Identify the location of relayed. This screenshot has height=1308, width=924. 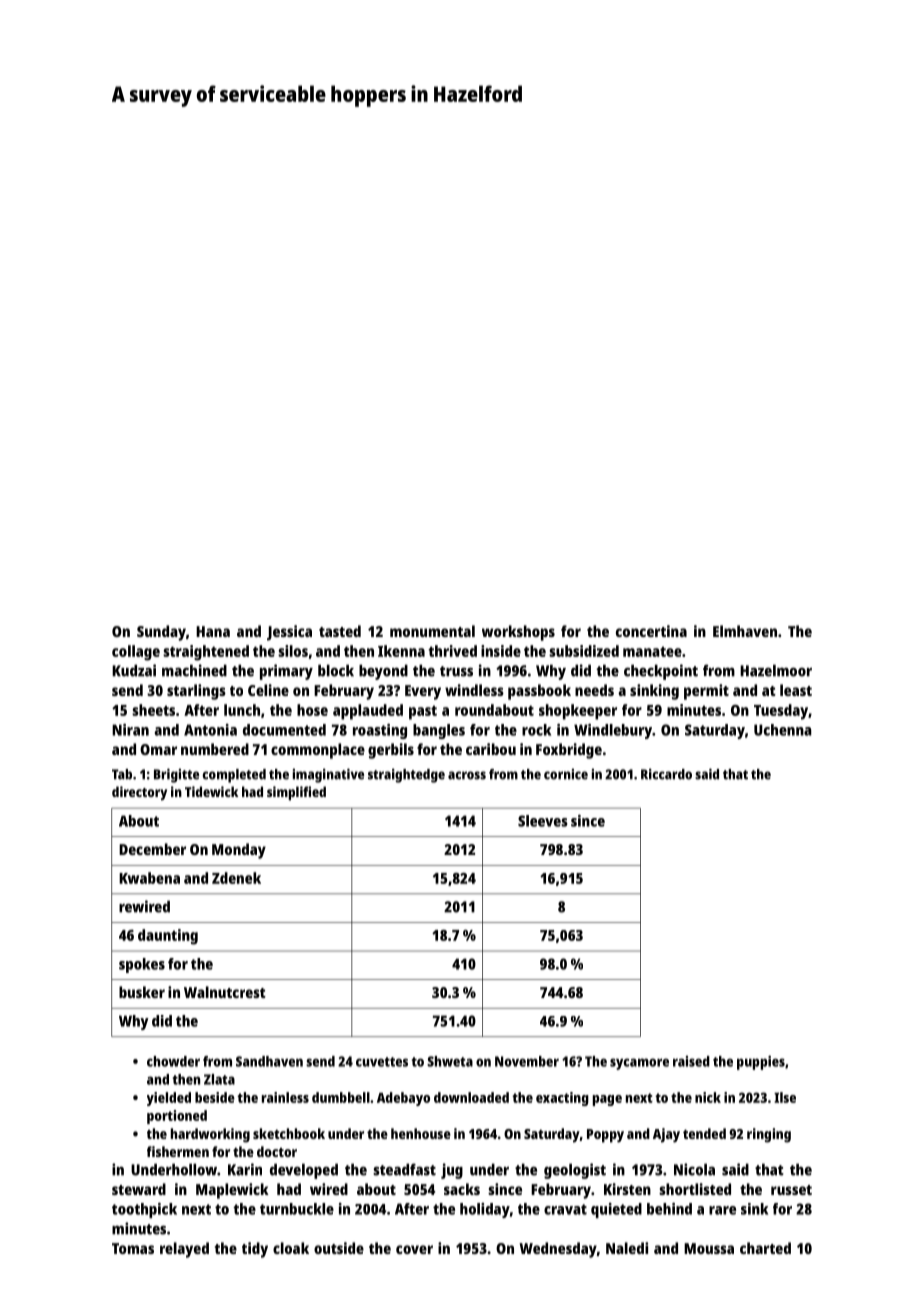
(184, 1250).
